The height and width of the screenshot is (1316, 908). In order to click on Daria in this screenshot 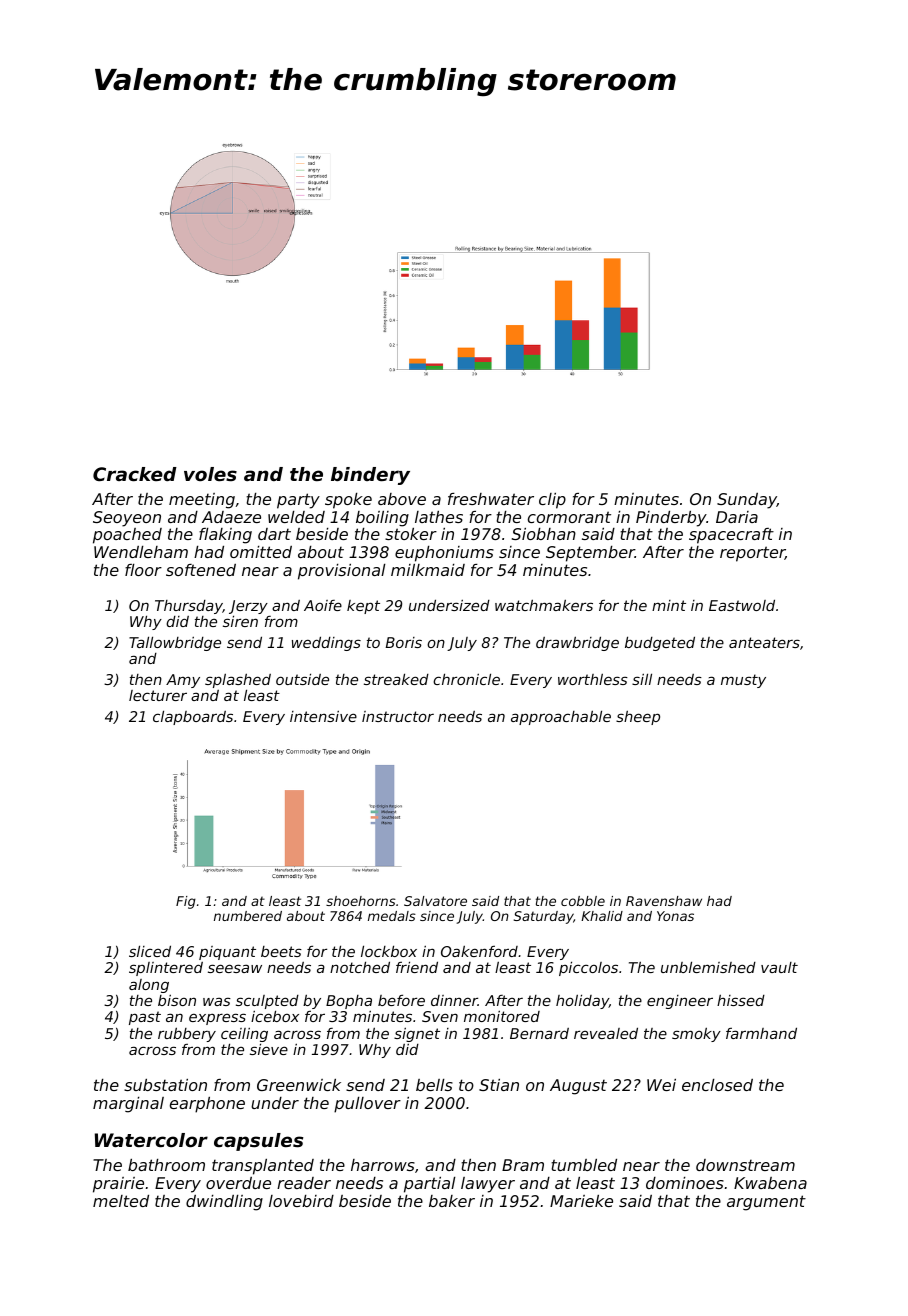, I will do `click(737, 517)`.
